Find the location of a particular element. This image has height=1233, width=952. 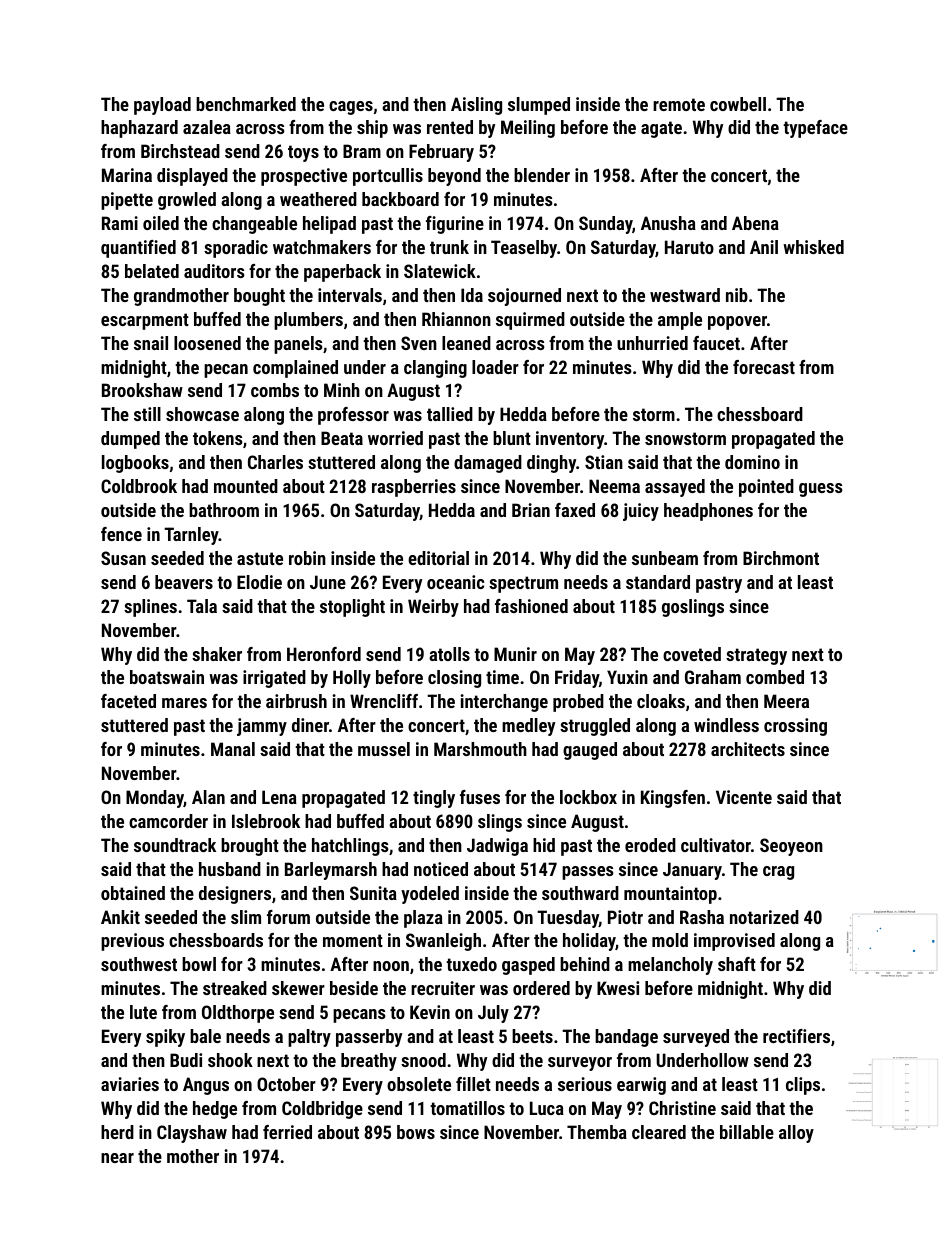

near is located at coordinates (117, 1158).
